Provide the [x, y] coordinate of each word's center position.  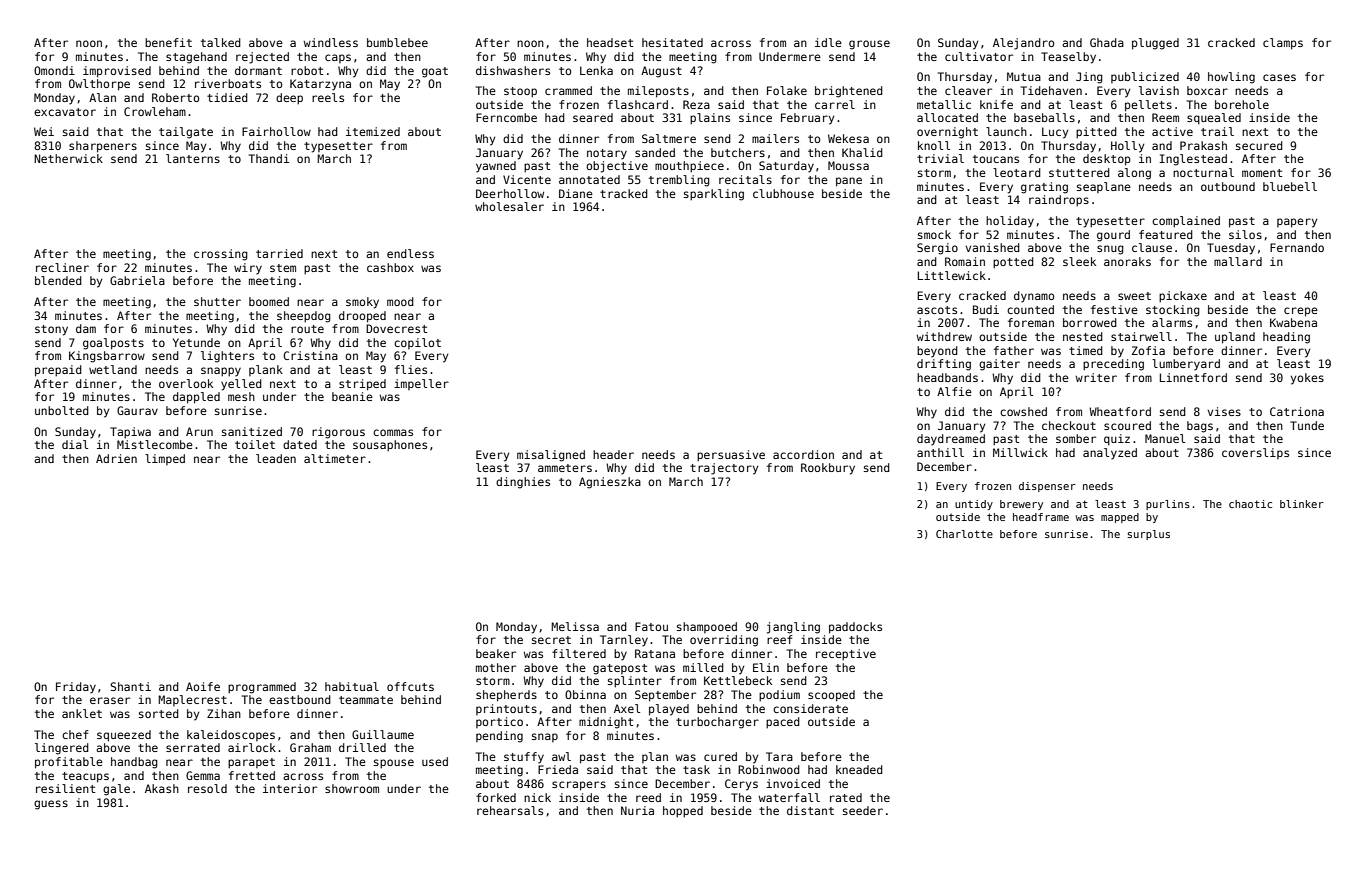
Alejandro [1023, 44]
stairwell [1141, 336]
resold [207, 788]
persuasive [731, 456]
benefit [168, 42]
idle [828, 42]
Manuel [1165, 438]
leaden [276, 458]
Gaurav [137, 410]
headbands [947, 377]
